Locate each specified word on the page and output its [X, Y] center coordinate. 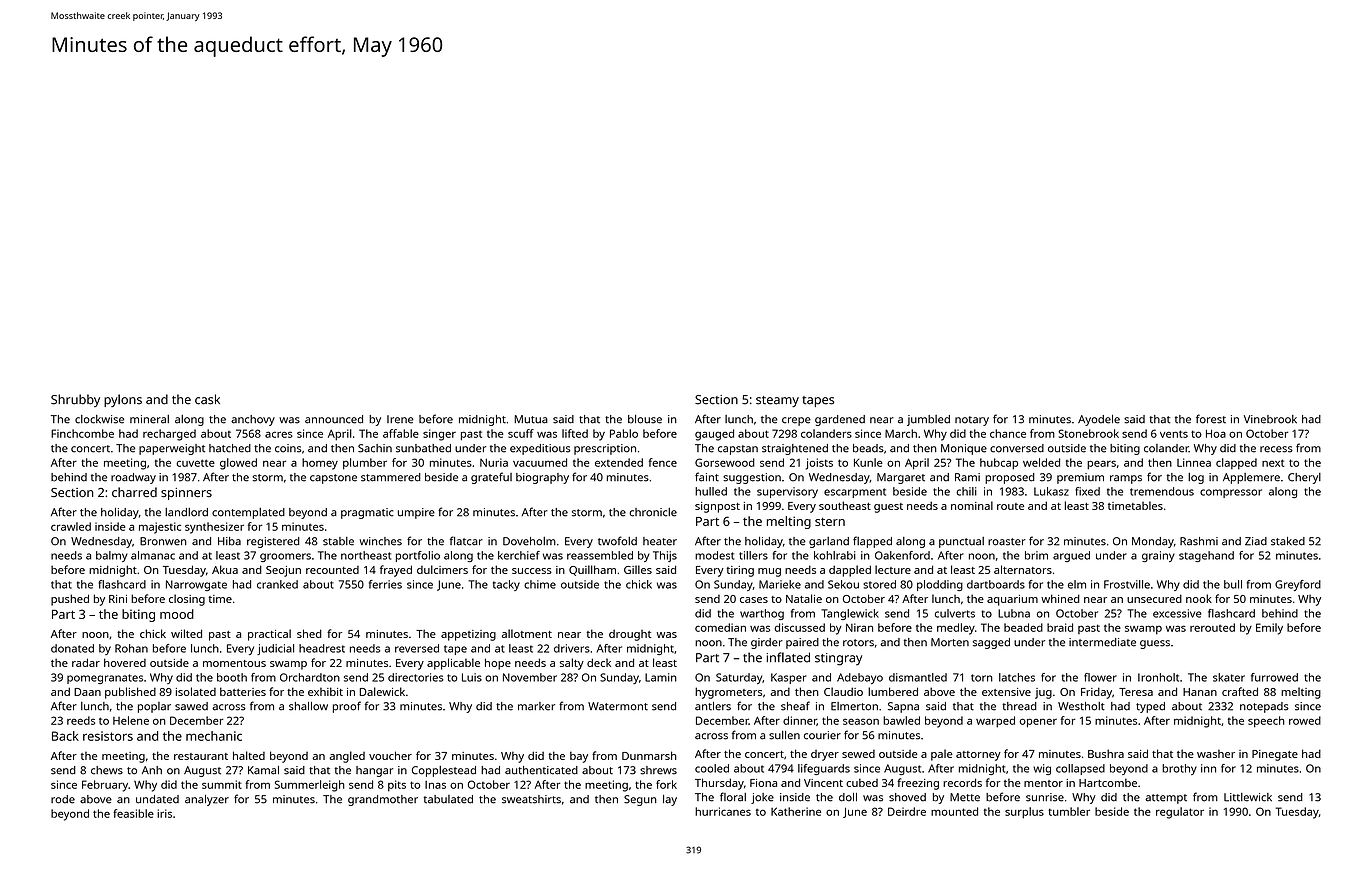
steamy [777, 401]
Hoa [1216, 433]
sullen [784, 735]
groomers [285, 557]
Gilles [638, 569]
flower [1100, 677]
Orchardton [310, 677]
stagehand [1206, 556]
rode [63, 799]
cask [207, 399]
